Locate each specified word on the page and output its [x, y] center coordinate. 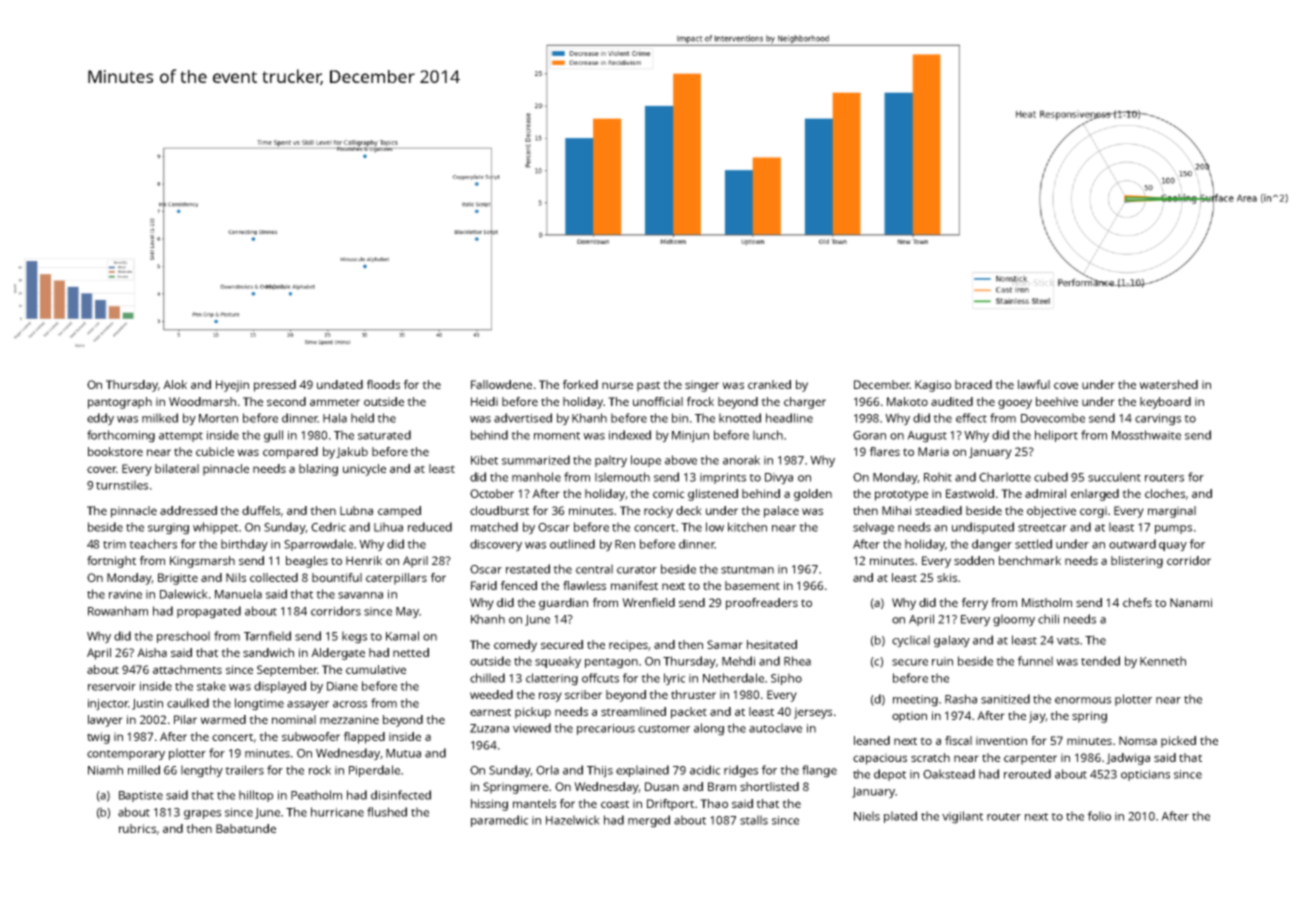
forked [580, 384]
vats [1068, 641]
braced [973, 384]
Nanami [1191, 602]
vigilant [962, 817]
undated [340, 384]
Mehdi [738, 661]
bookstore [115, 451]
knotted [740, 418]
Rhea [797, 661]
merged [649, 821]
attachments [187, 669]
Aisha [152, 652]
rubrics [137, 828]
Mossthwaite [1146, 435]
